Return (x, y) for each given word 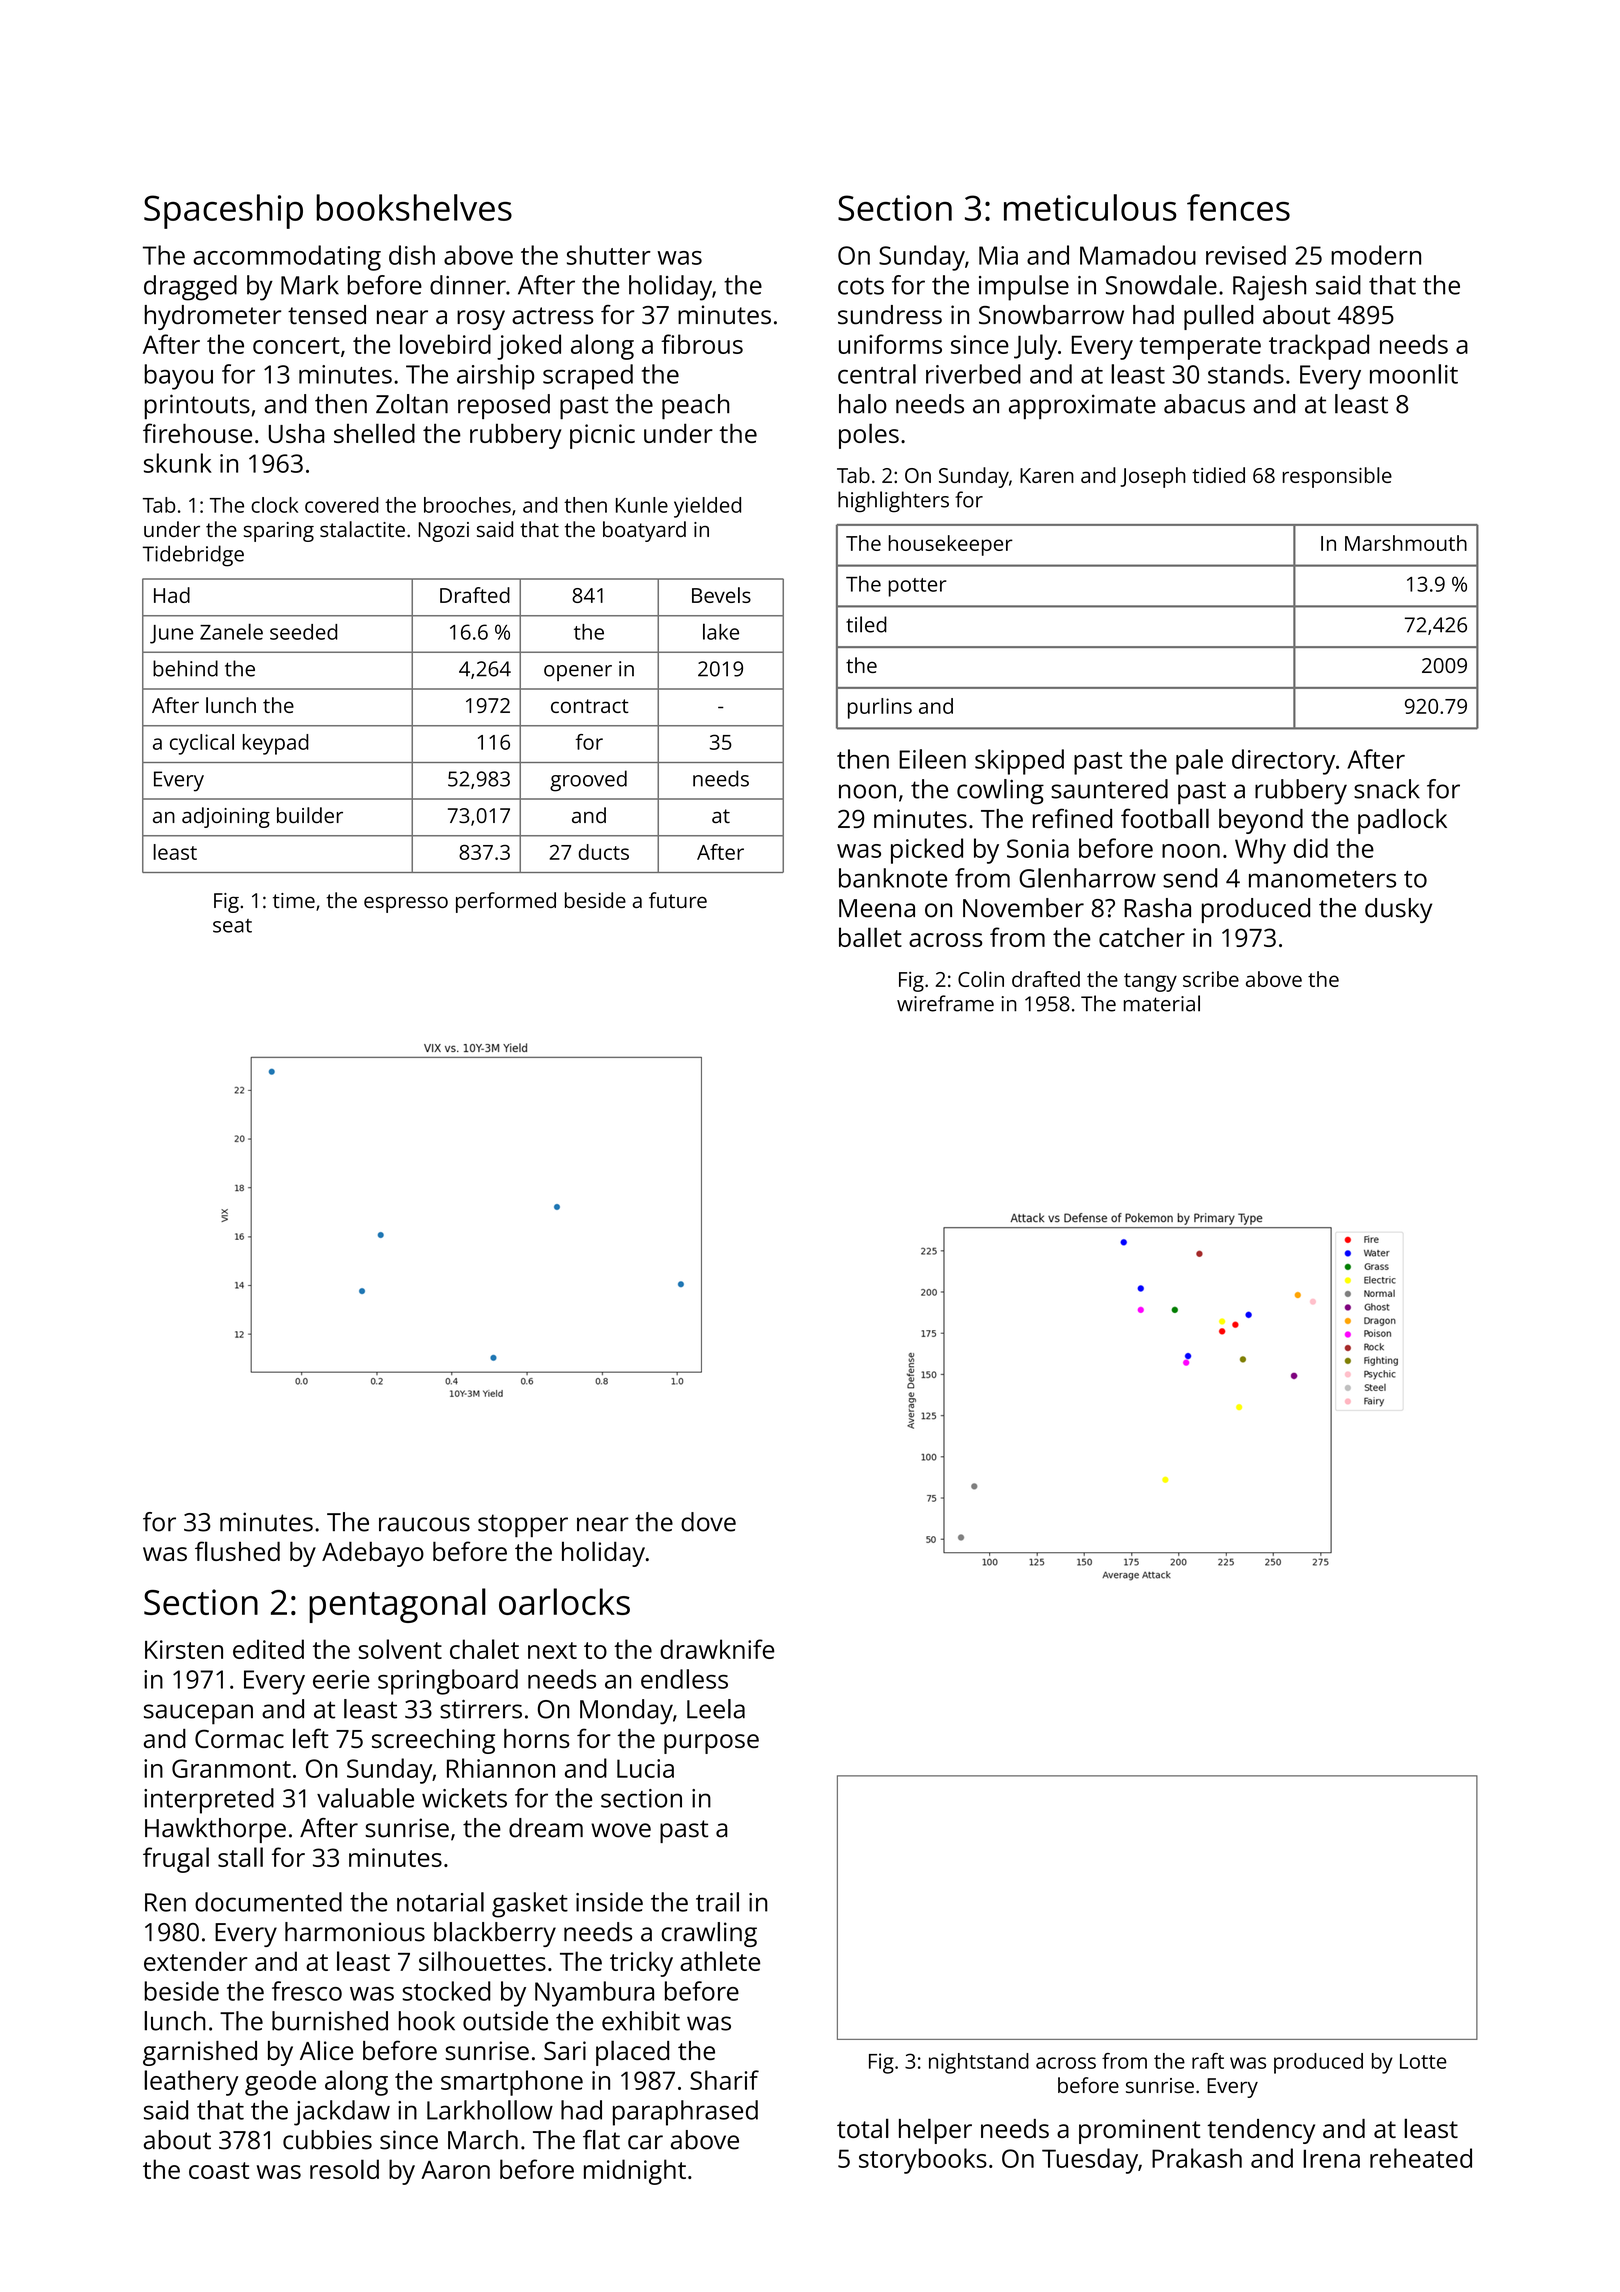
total (863, 2128)
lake (721, 631)
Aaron (455, 2169)
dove (708, 1522)
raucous (424, 1524)
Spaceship (223, 211)
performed (506, 902)
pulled (1218, 317)
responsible (1337, 477)
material (1162, 1003)
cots (861, 286)
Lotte (1423, 2061)
